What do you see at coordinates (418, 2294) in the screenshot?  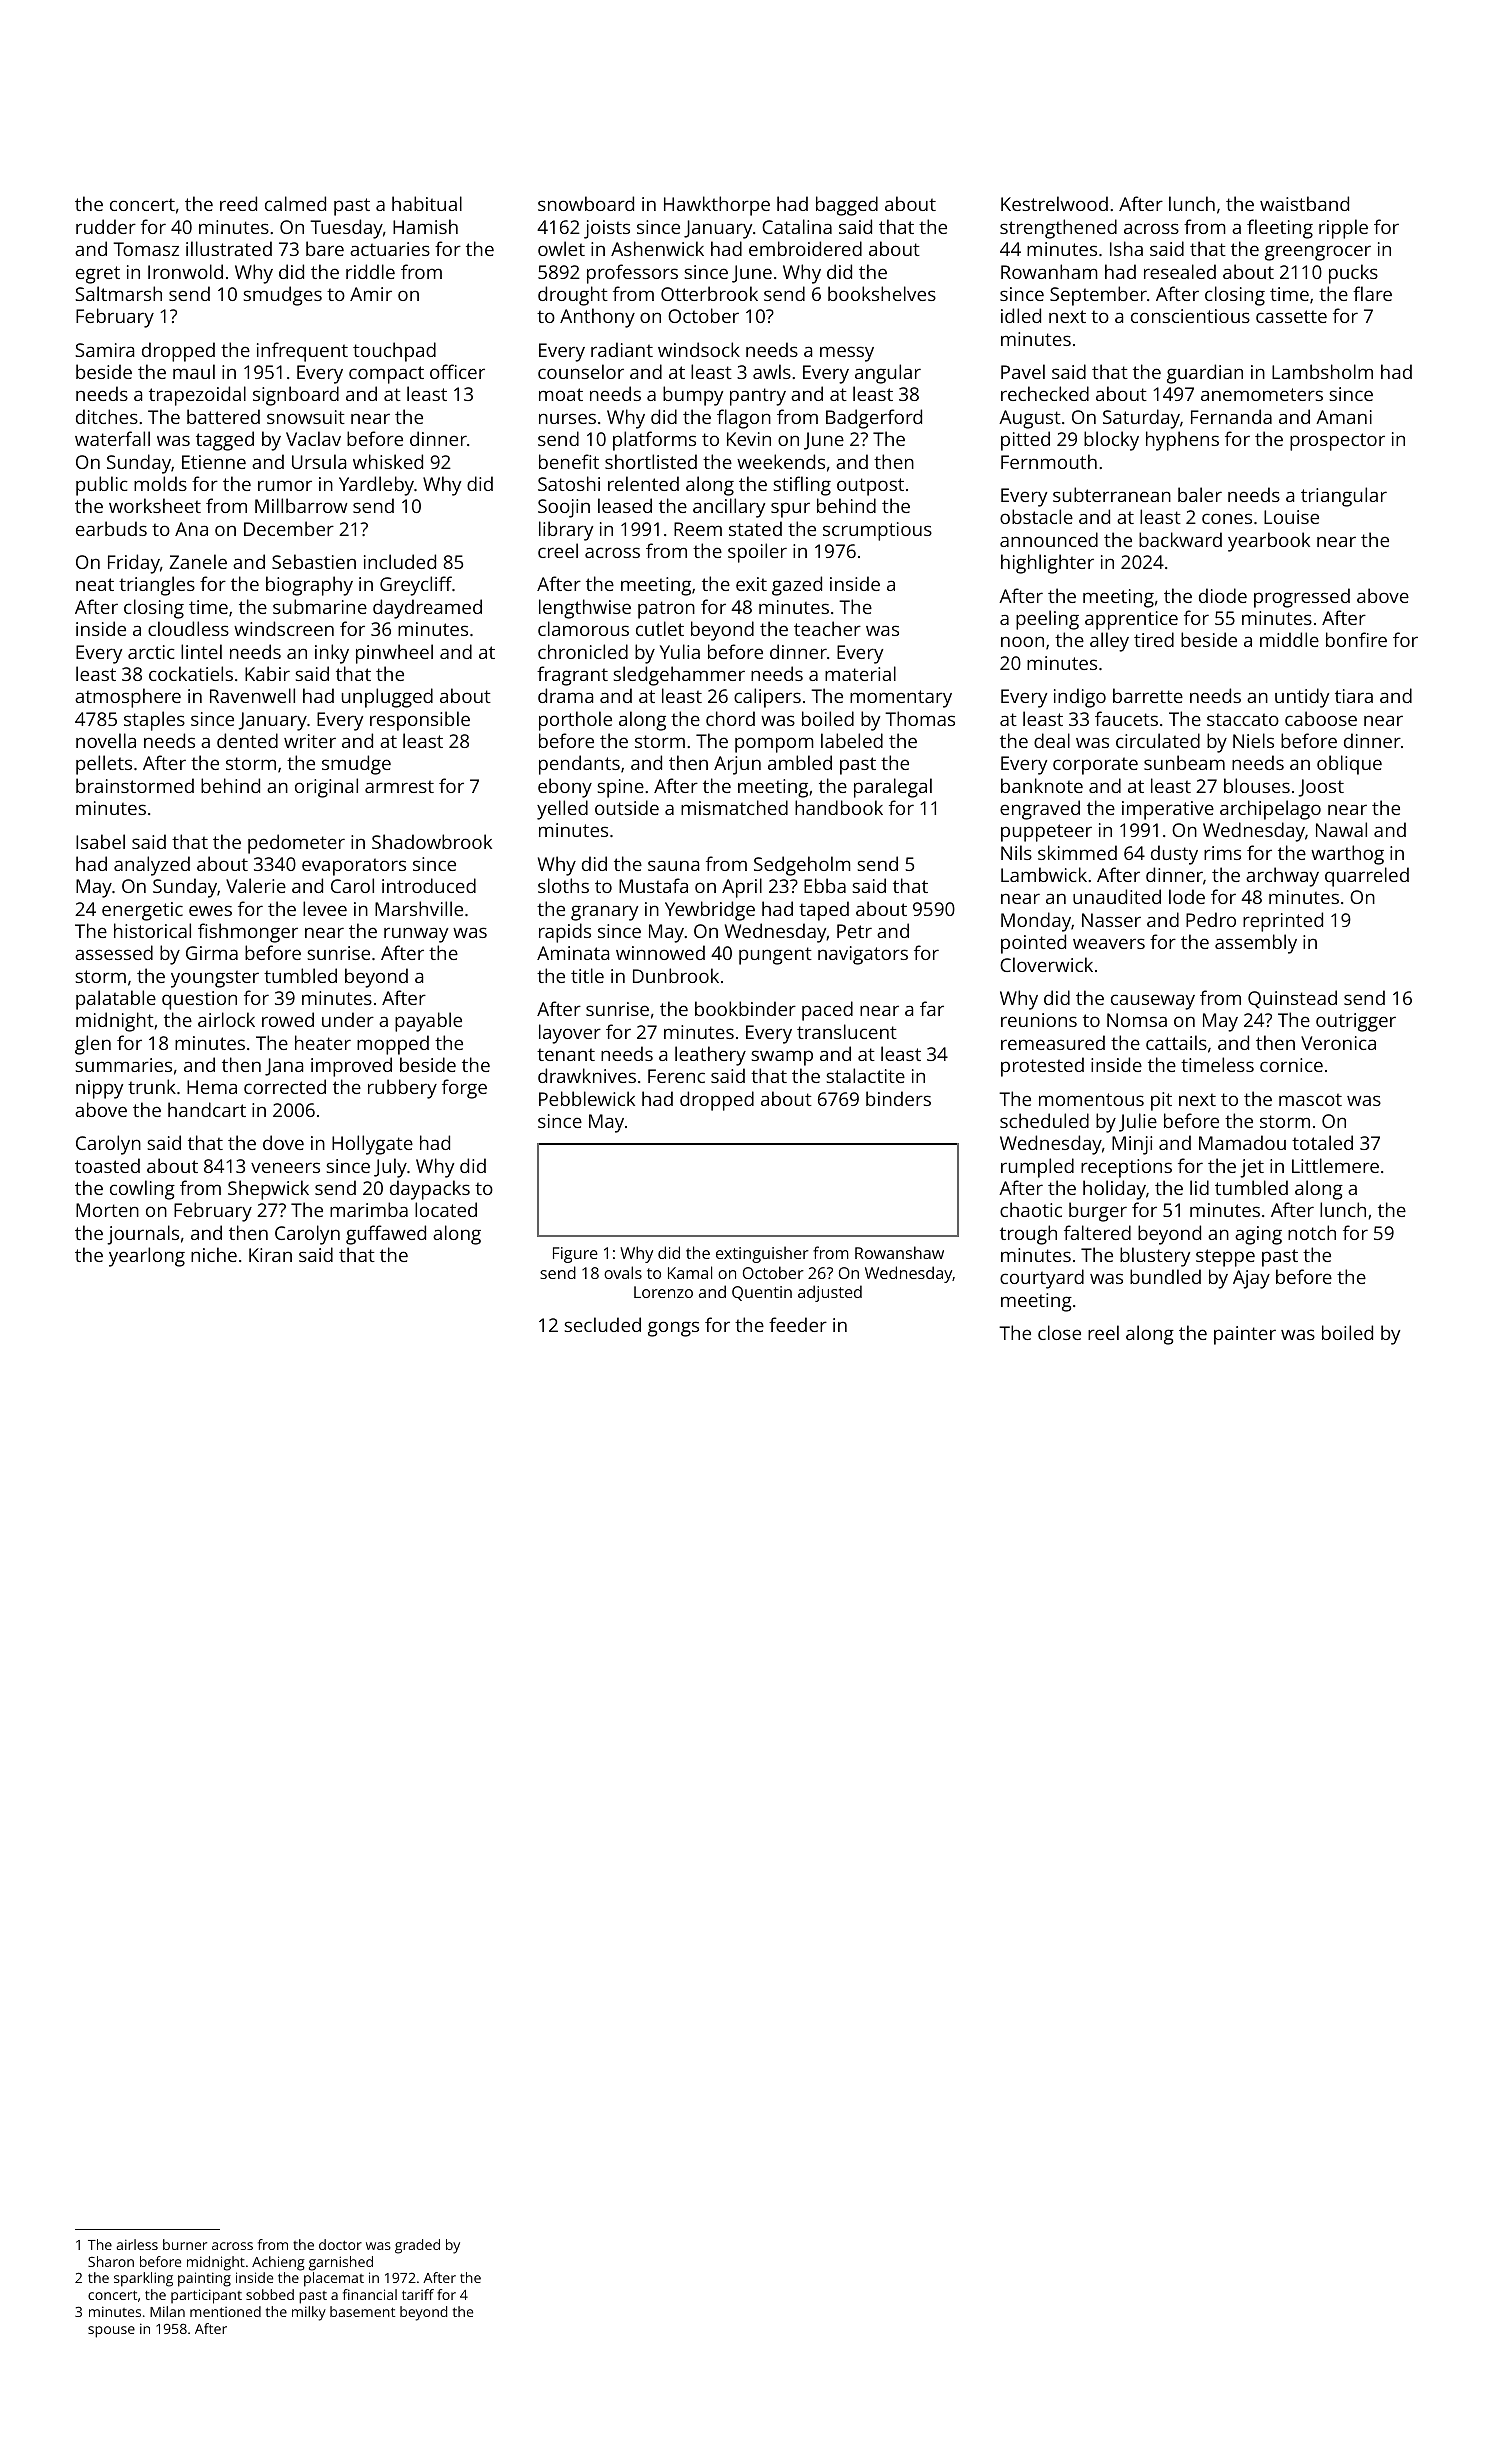 I see `tariff` at bounding box center [418, 2294].
